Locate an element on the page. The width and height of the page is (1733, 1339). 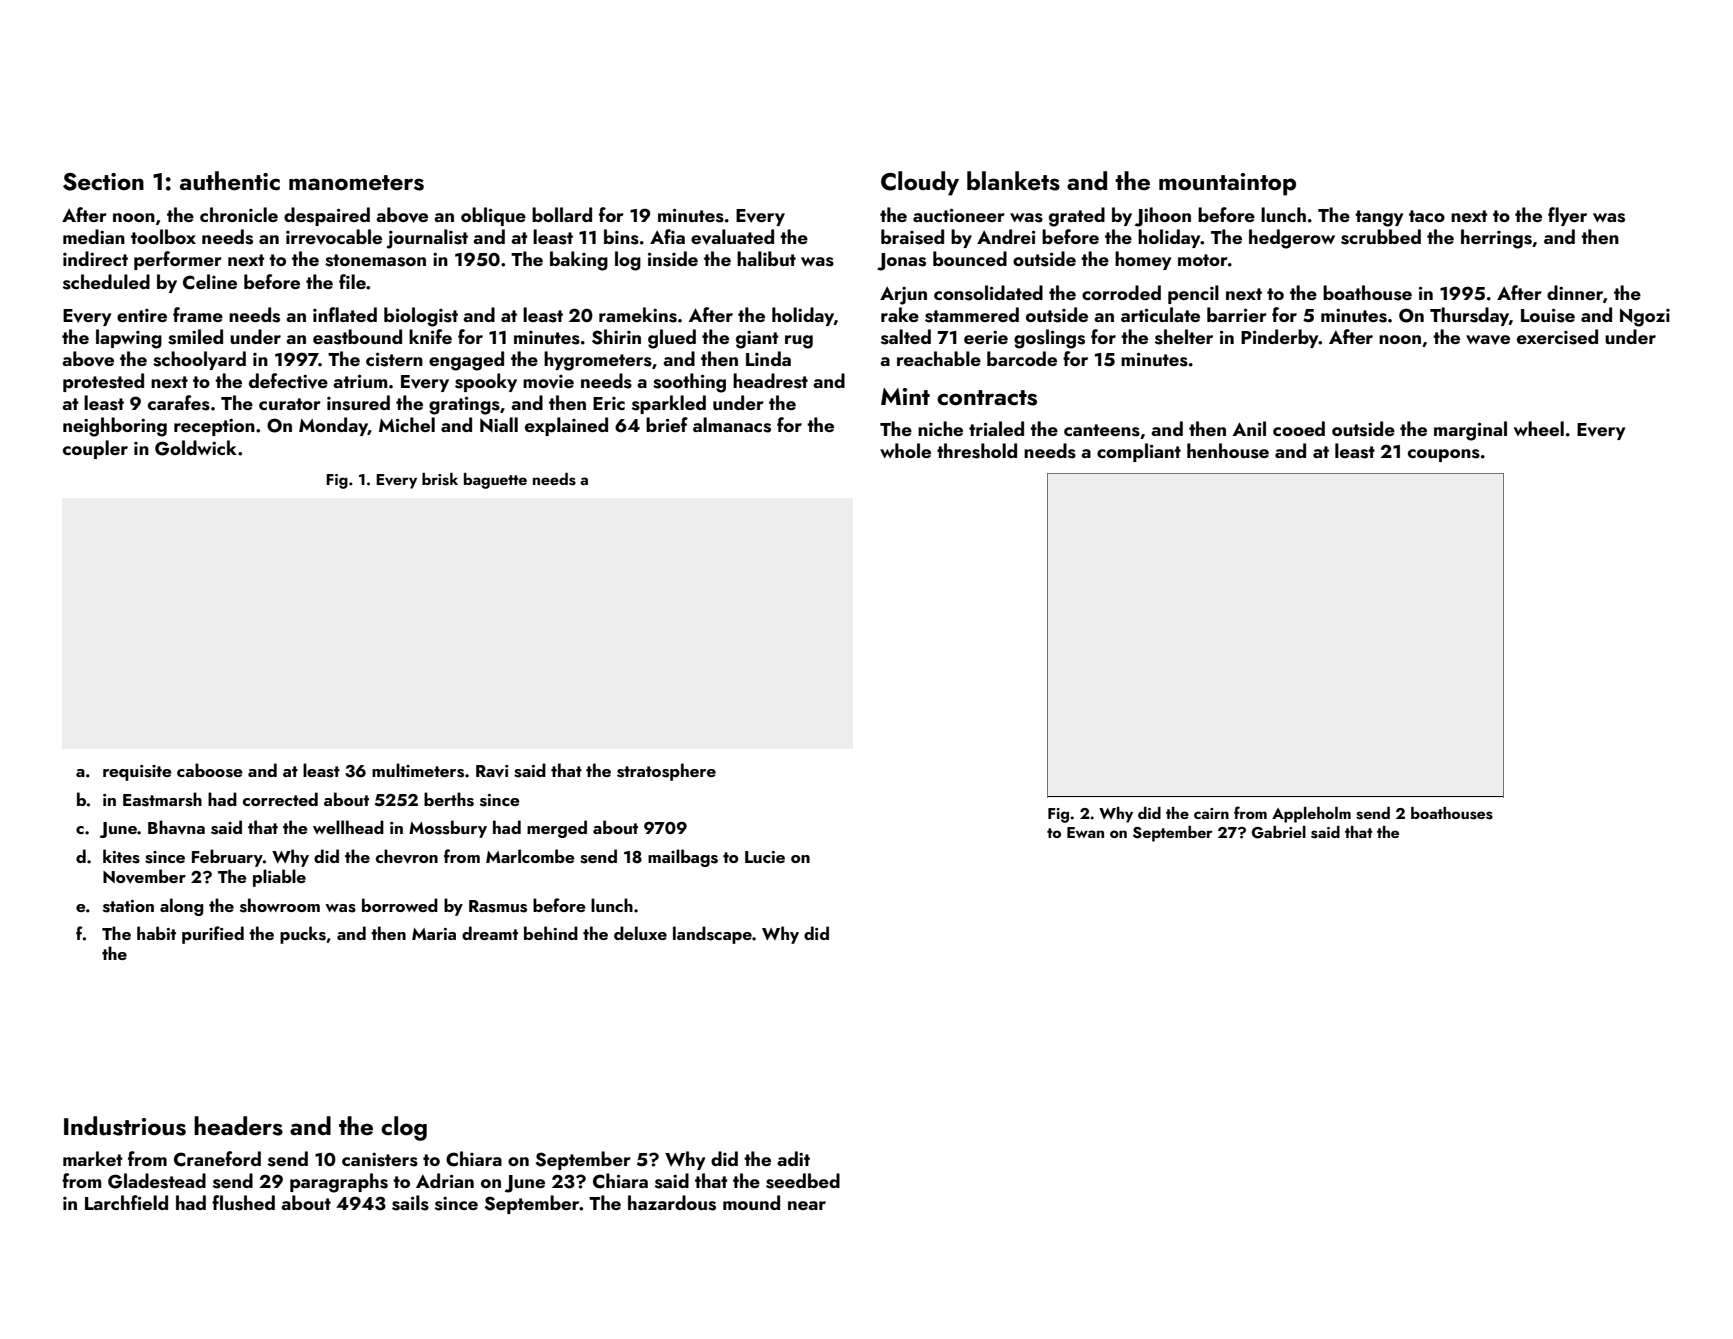
Anil is located at coordinates (1249, 428).
